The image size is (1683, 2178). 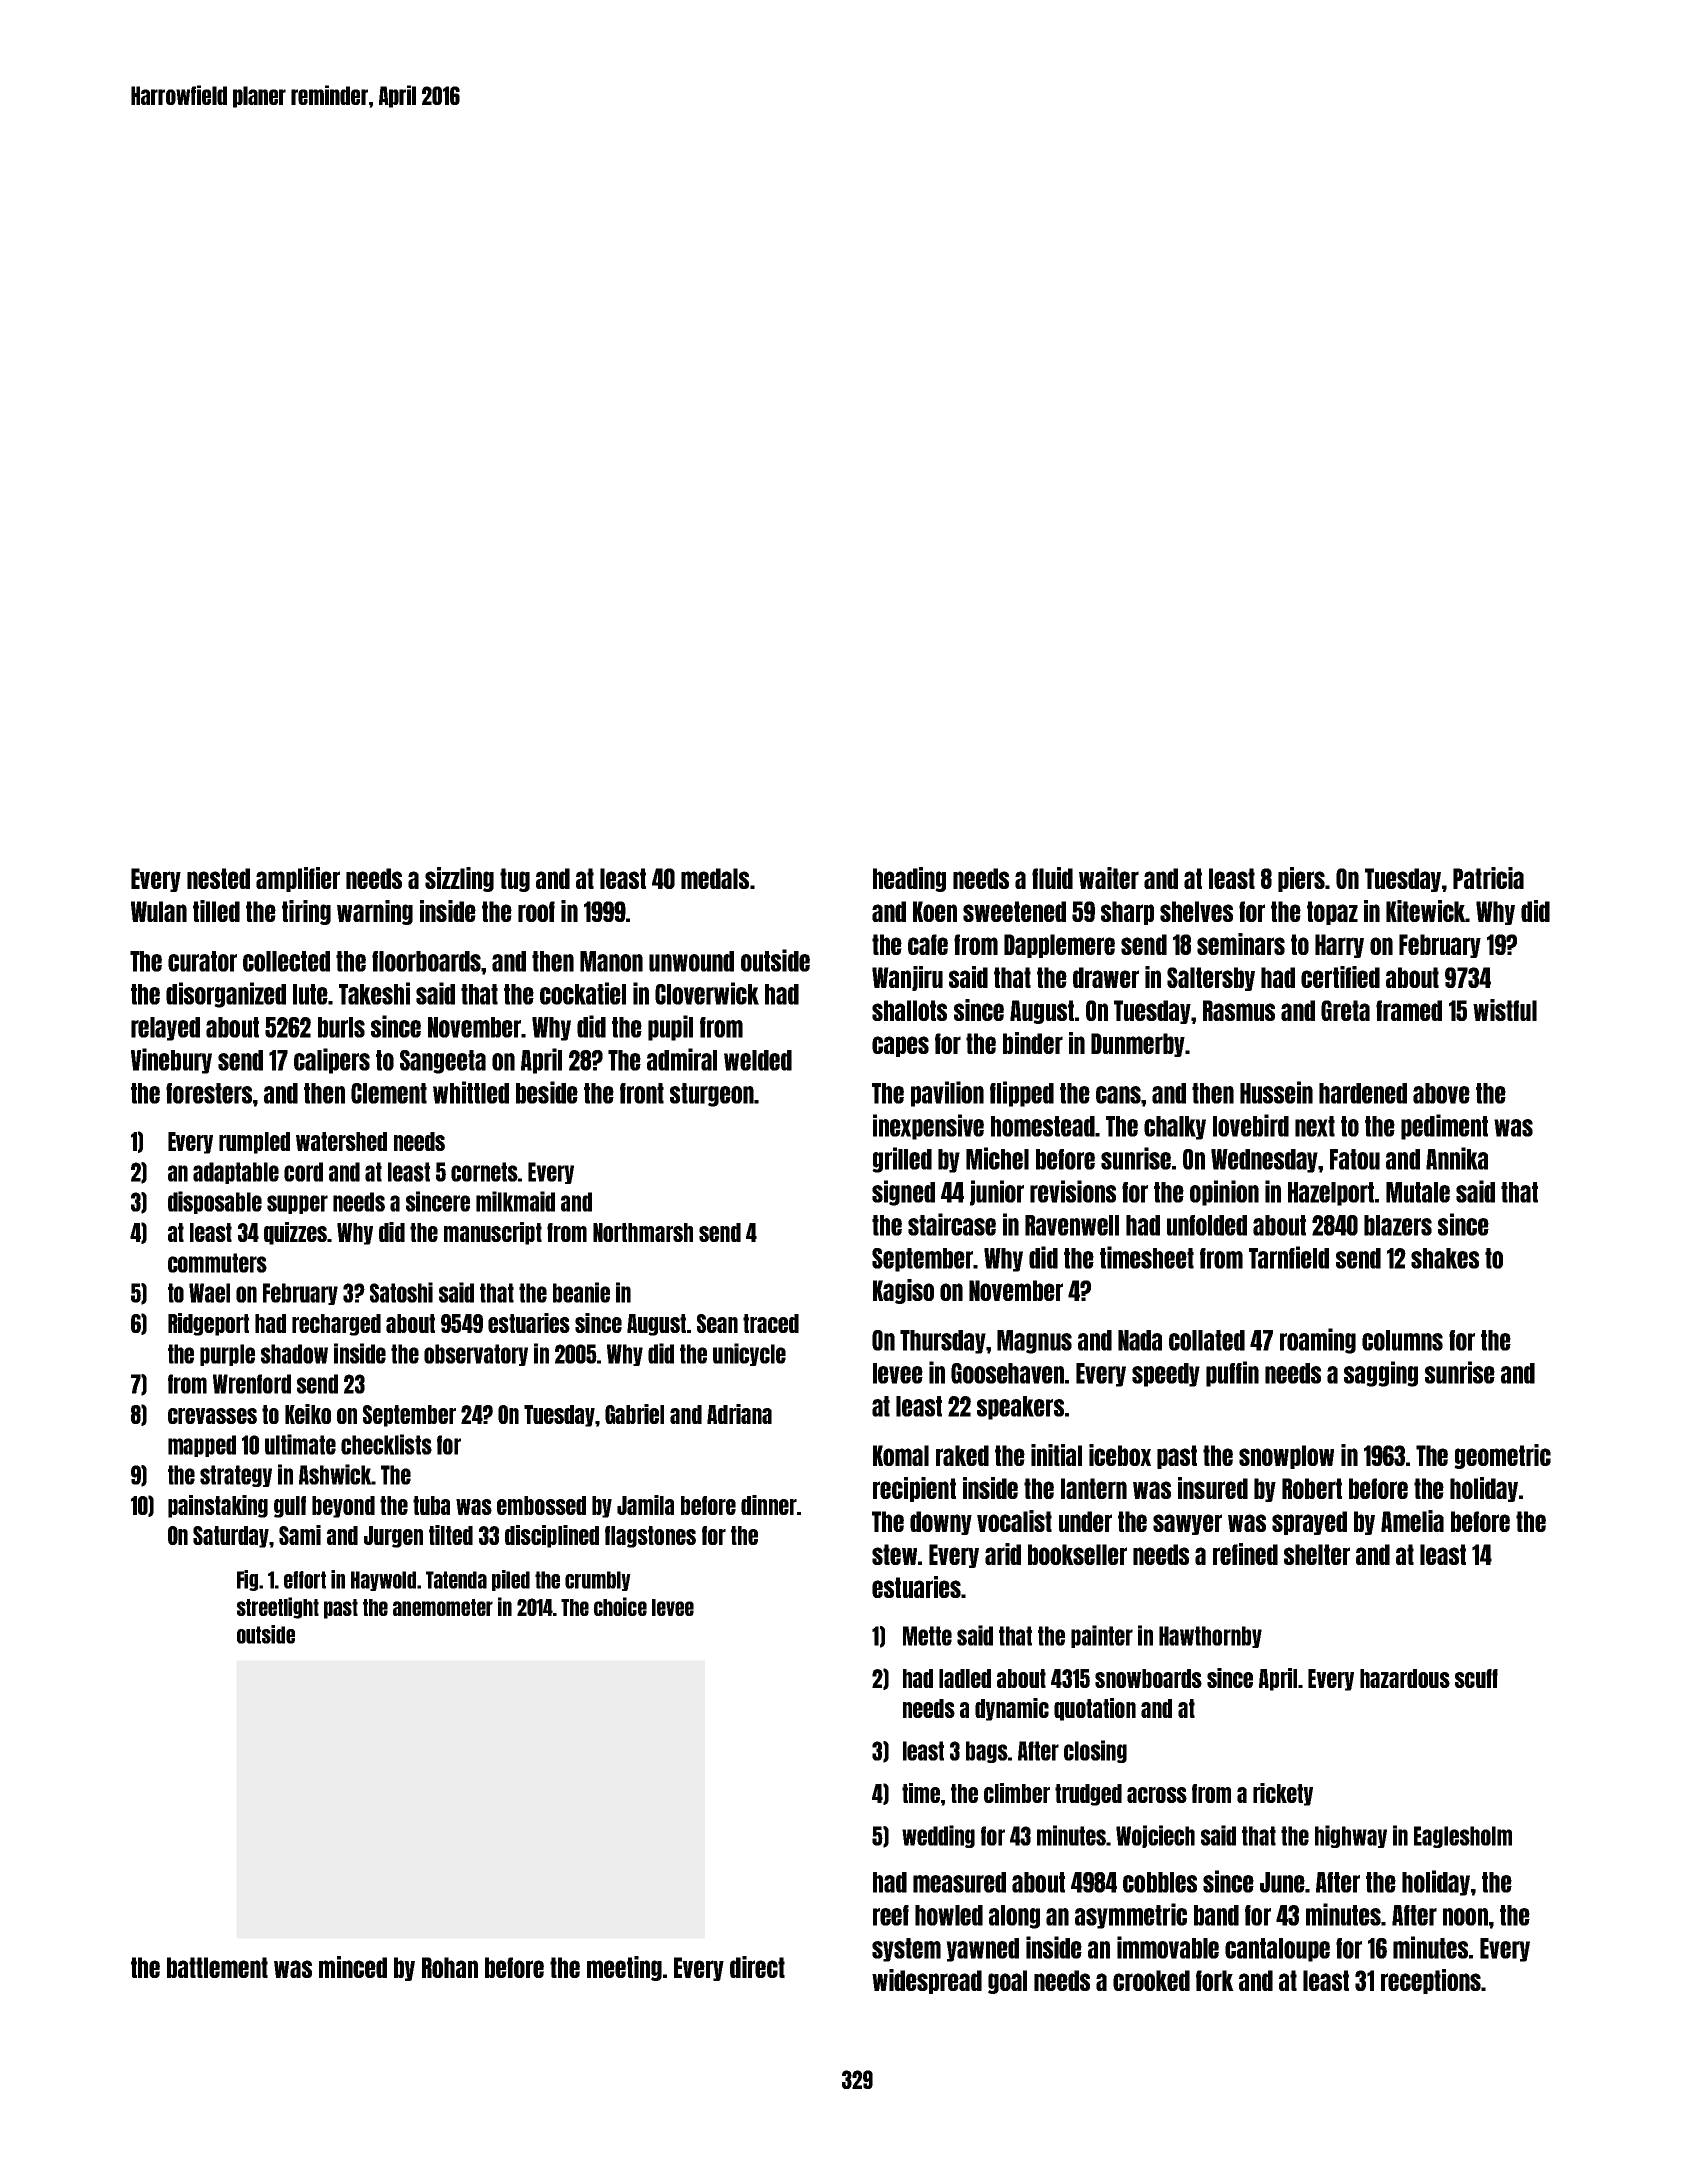 I want to click on Michel, so click(x=997, y=1158).
